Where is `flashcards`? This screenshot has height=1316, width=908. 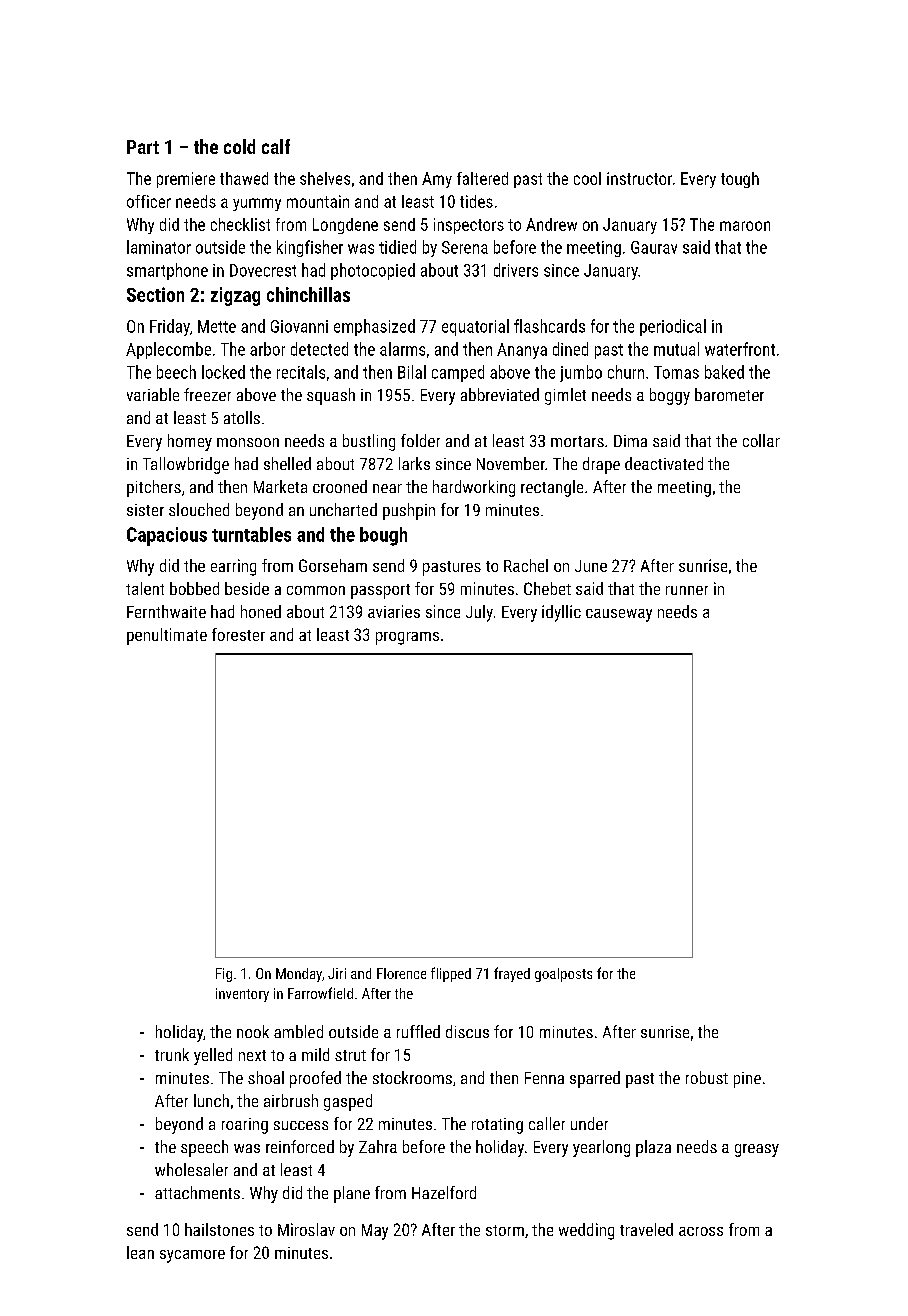
flashcards is located at coordinates (549, 326).
